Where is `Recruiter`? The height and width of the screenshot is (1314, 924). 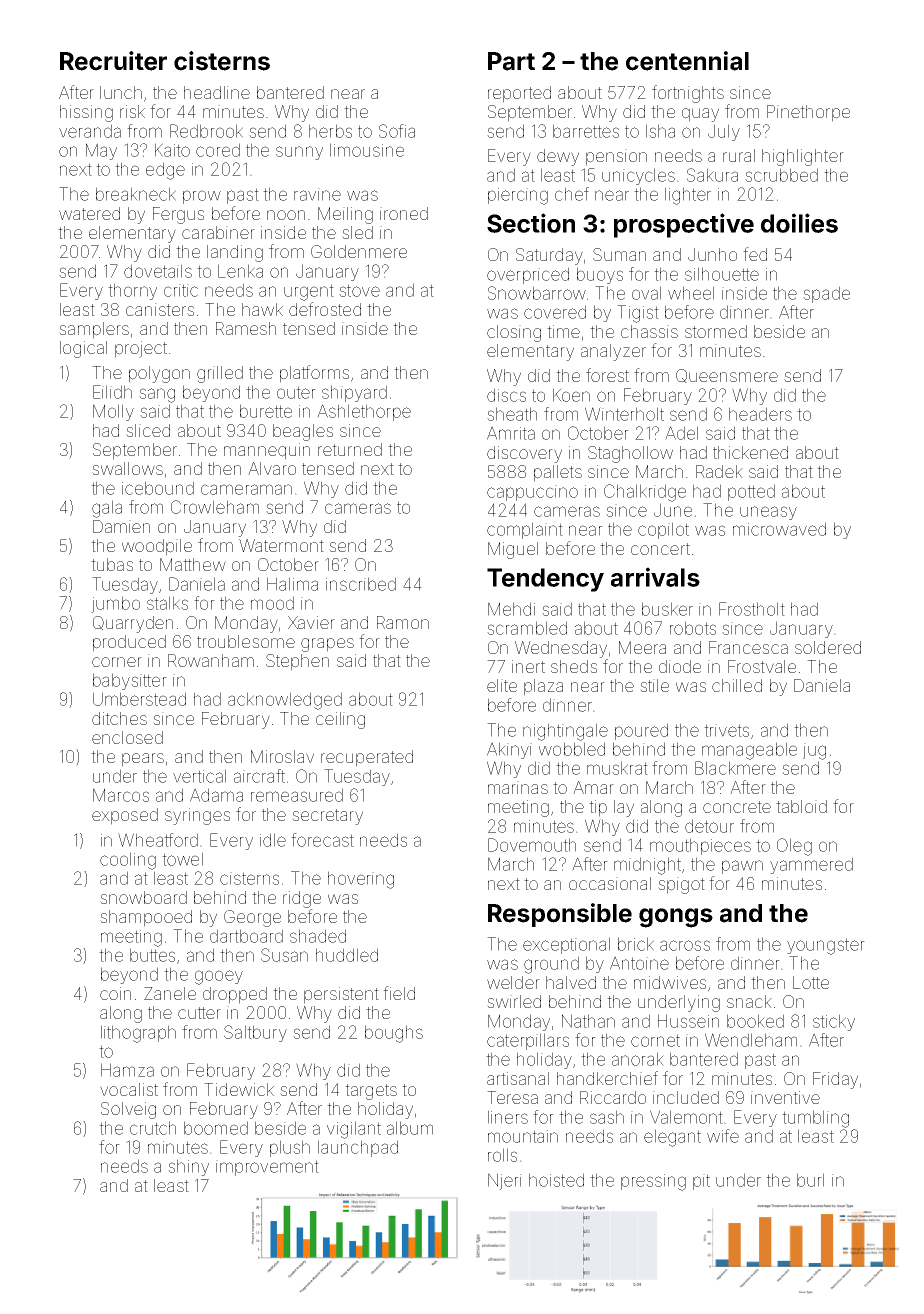 Recruiter is located at coordinates (113, 61).
